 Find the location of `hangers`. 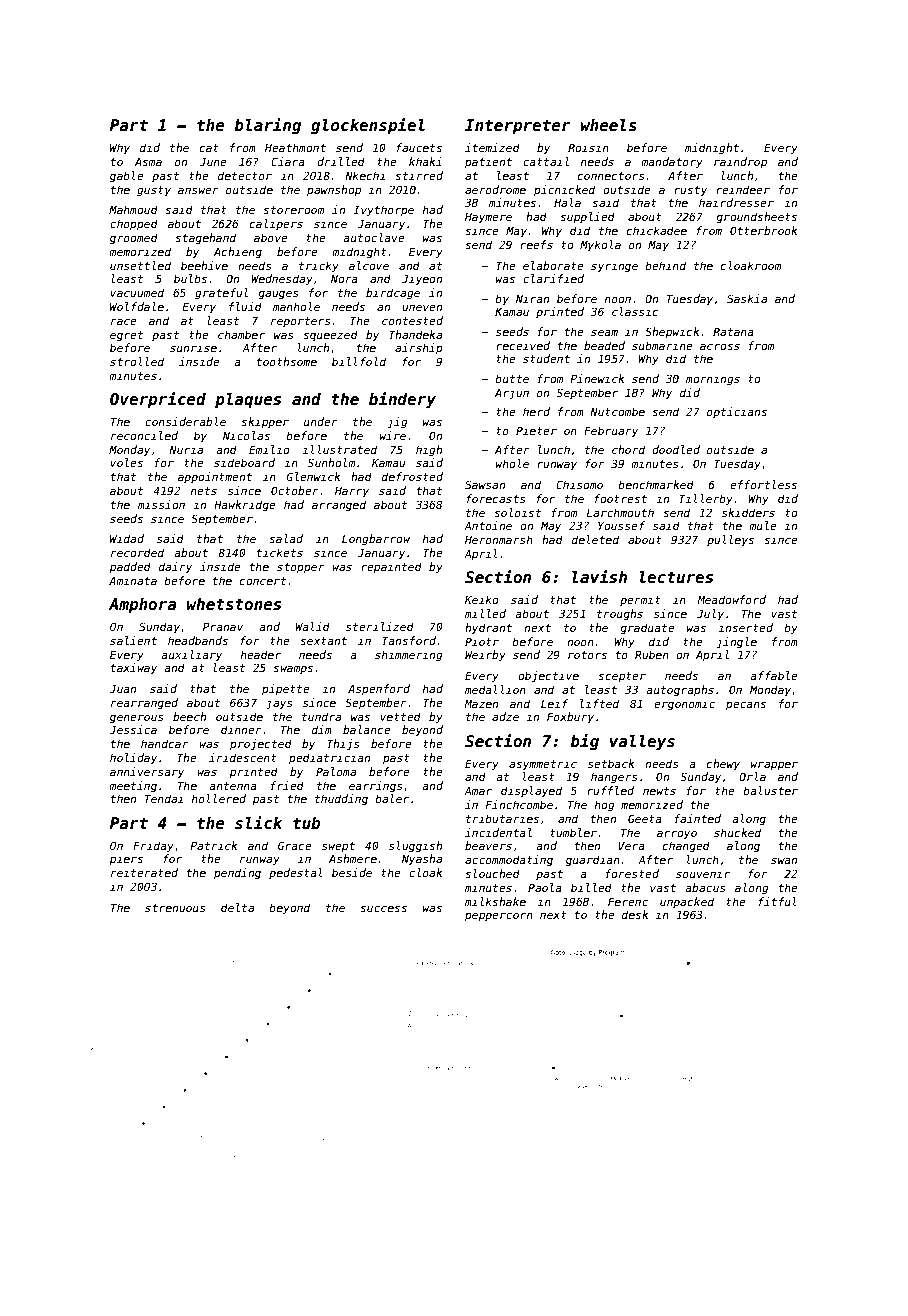

hangers is located at coordinates (614, 778).
